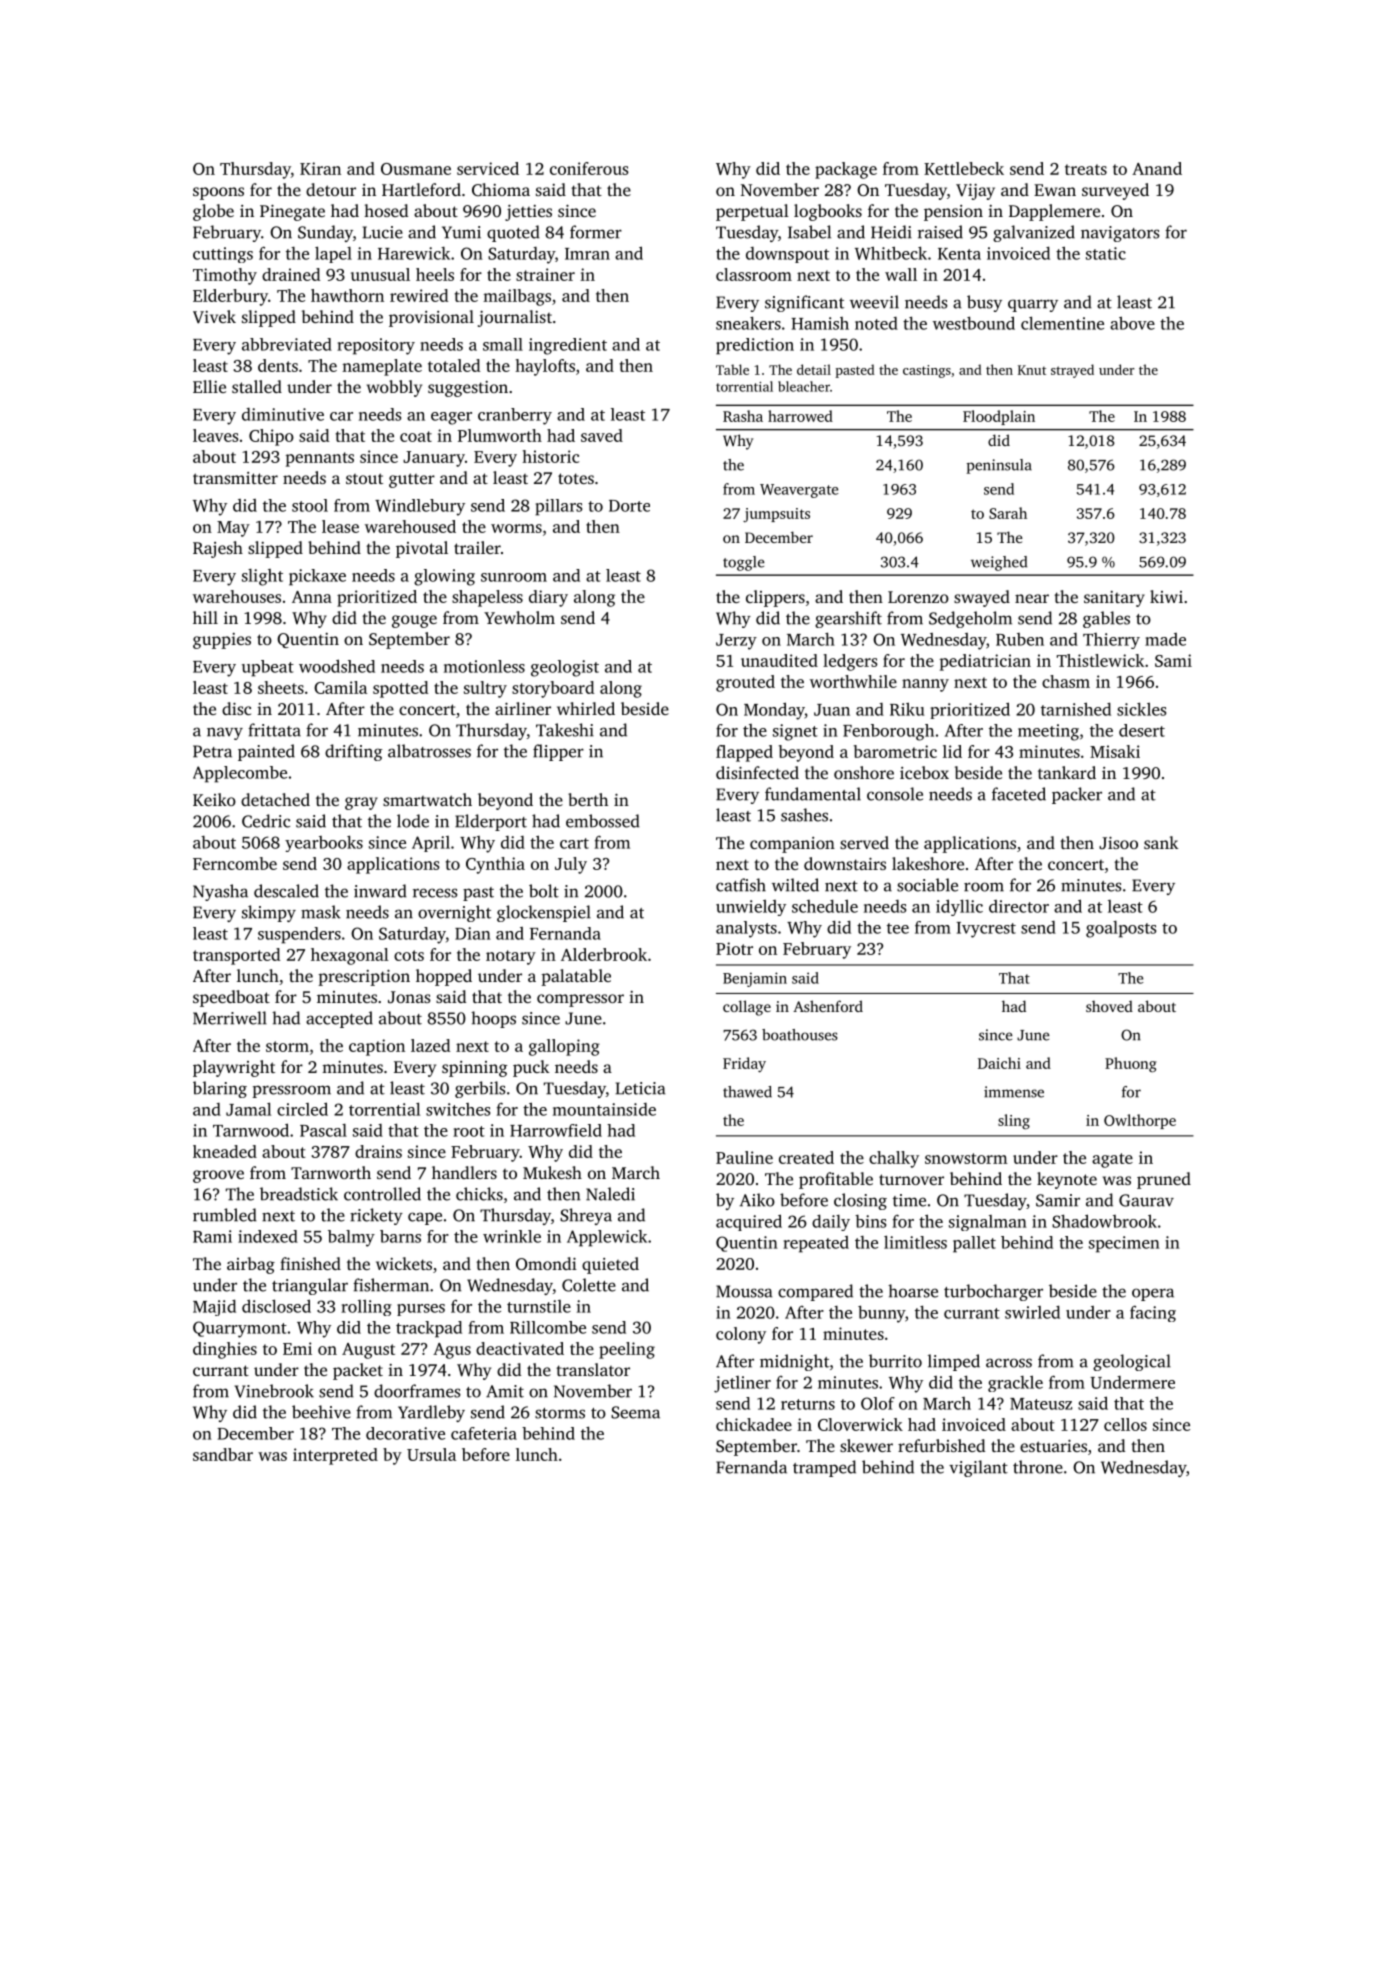 This screenshot has width=1386, height=1969. Describe the element at coordinates (558, 752) in the screenshot. I see `flipper` at that location.
